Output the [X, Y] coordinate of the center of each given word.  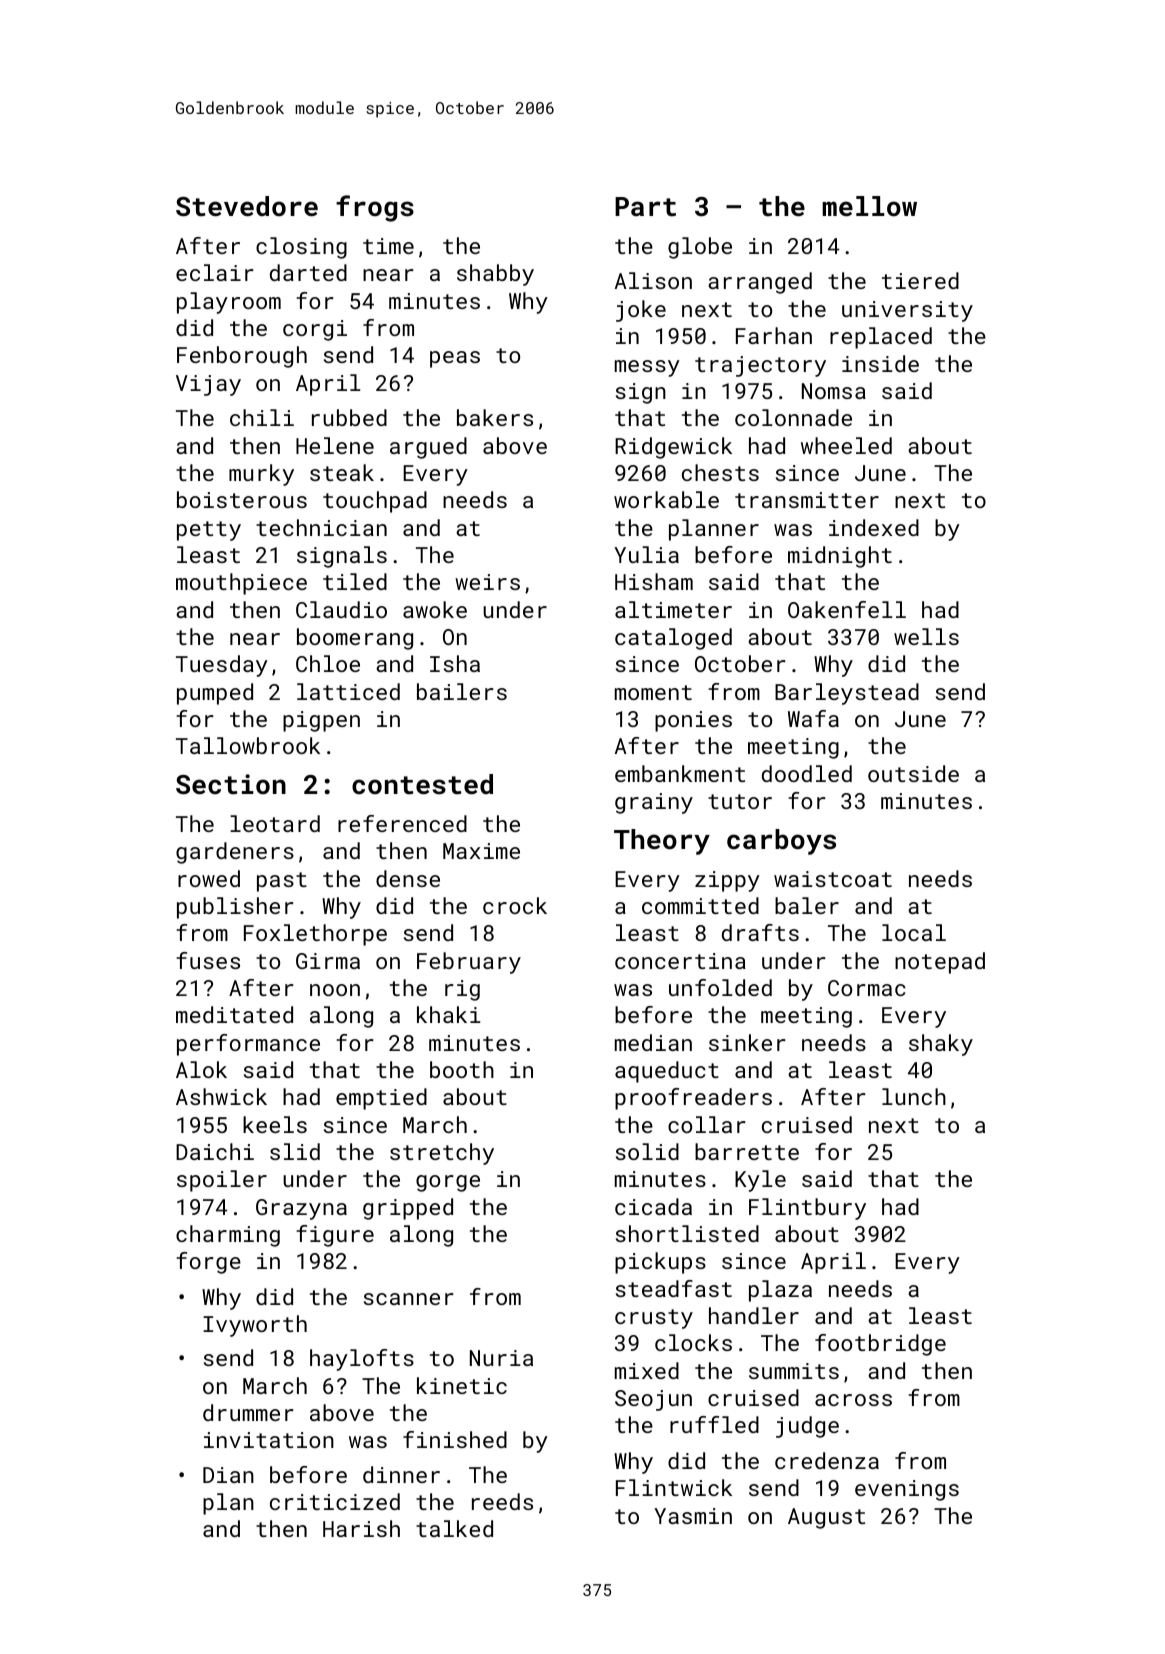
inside [880, 363]
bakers [495, 417]
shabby [495, 275]
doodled [807, 773]
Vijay [208, 385]
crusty [654, 1319]
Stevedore [247, 206]
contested [422, 784]
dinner [401, 1474]
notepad [940, 963]
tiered [920, 280]
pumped [215, 694]
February [469, 963]
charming [228, 1236]
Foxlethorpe [315, 935]
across [853, 1400]
